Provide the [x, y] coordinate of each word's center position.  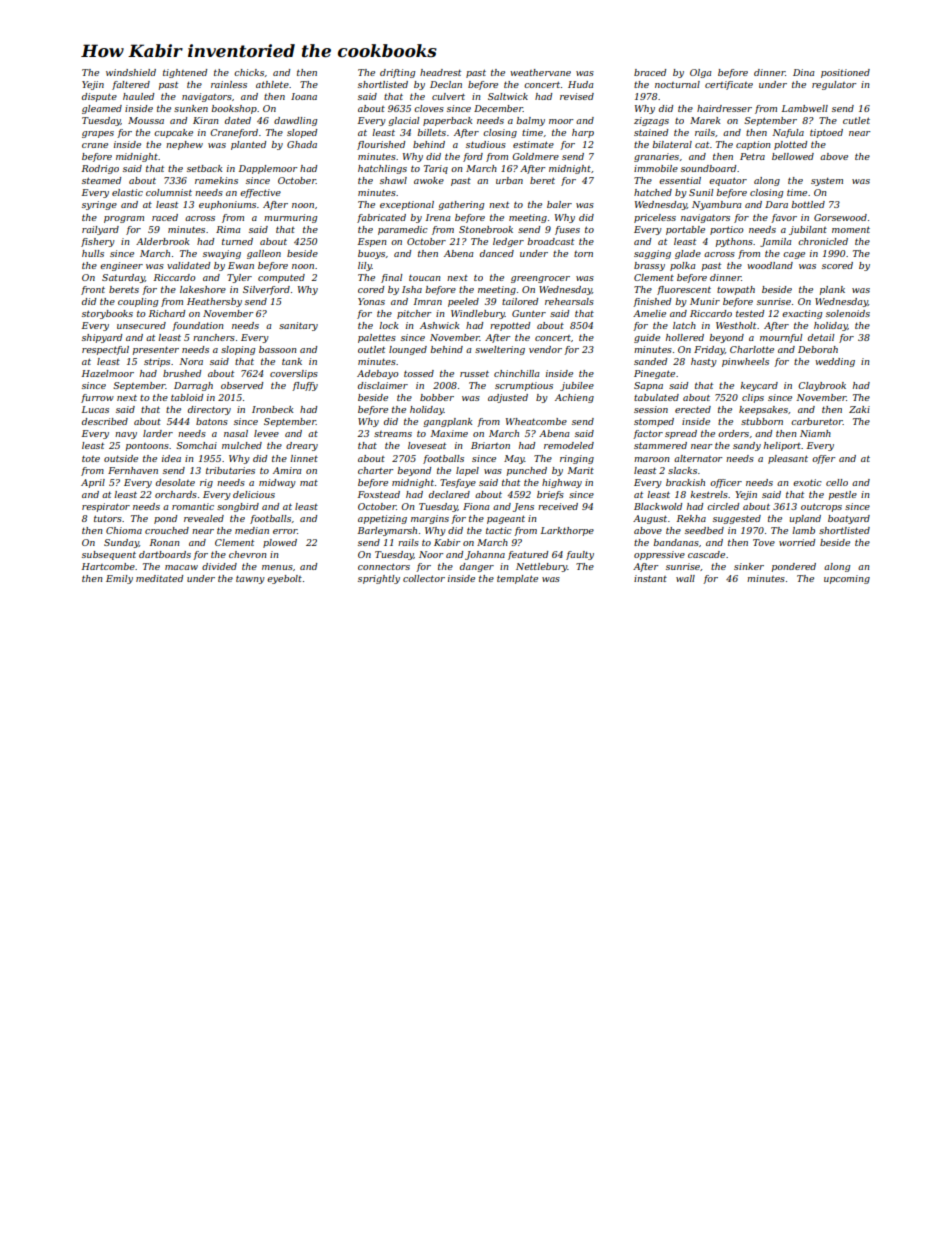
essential [680, 180]
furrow [97, 398]
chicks [249, 72]
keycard [759, 386]
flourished [381, 145]
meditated [159, 578]
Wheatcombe [536, 421]
